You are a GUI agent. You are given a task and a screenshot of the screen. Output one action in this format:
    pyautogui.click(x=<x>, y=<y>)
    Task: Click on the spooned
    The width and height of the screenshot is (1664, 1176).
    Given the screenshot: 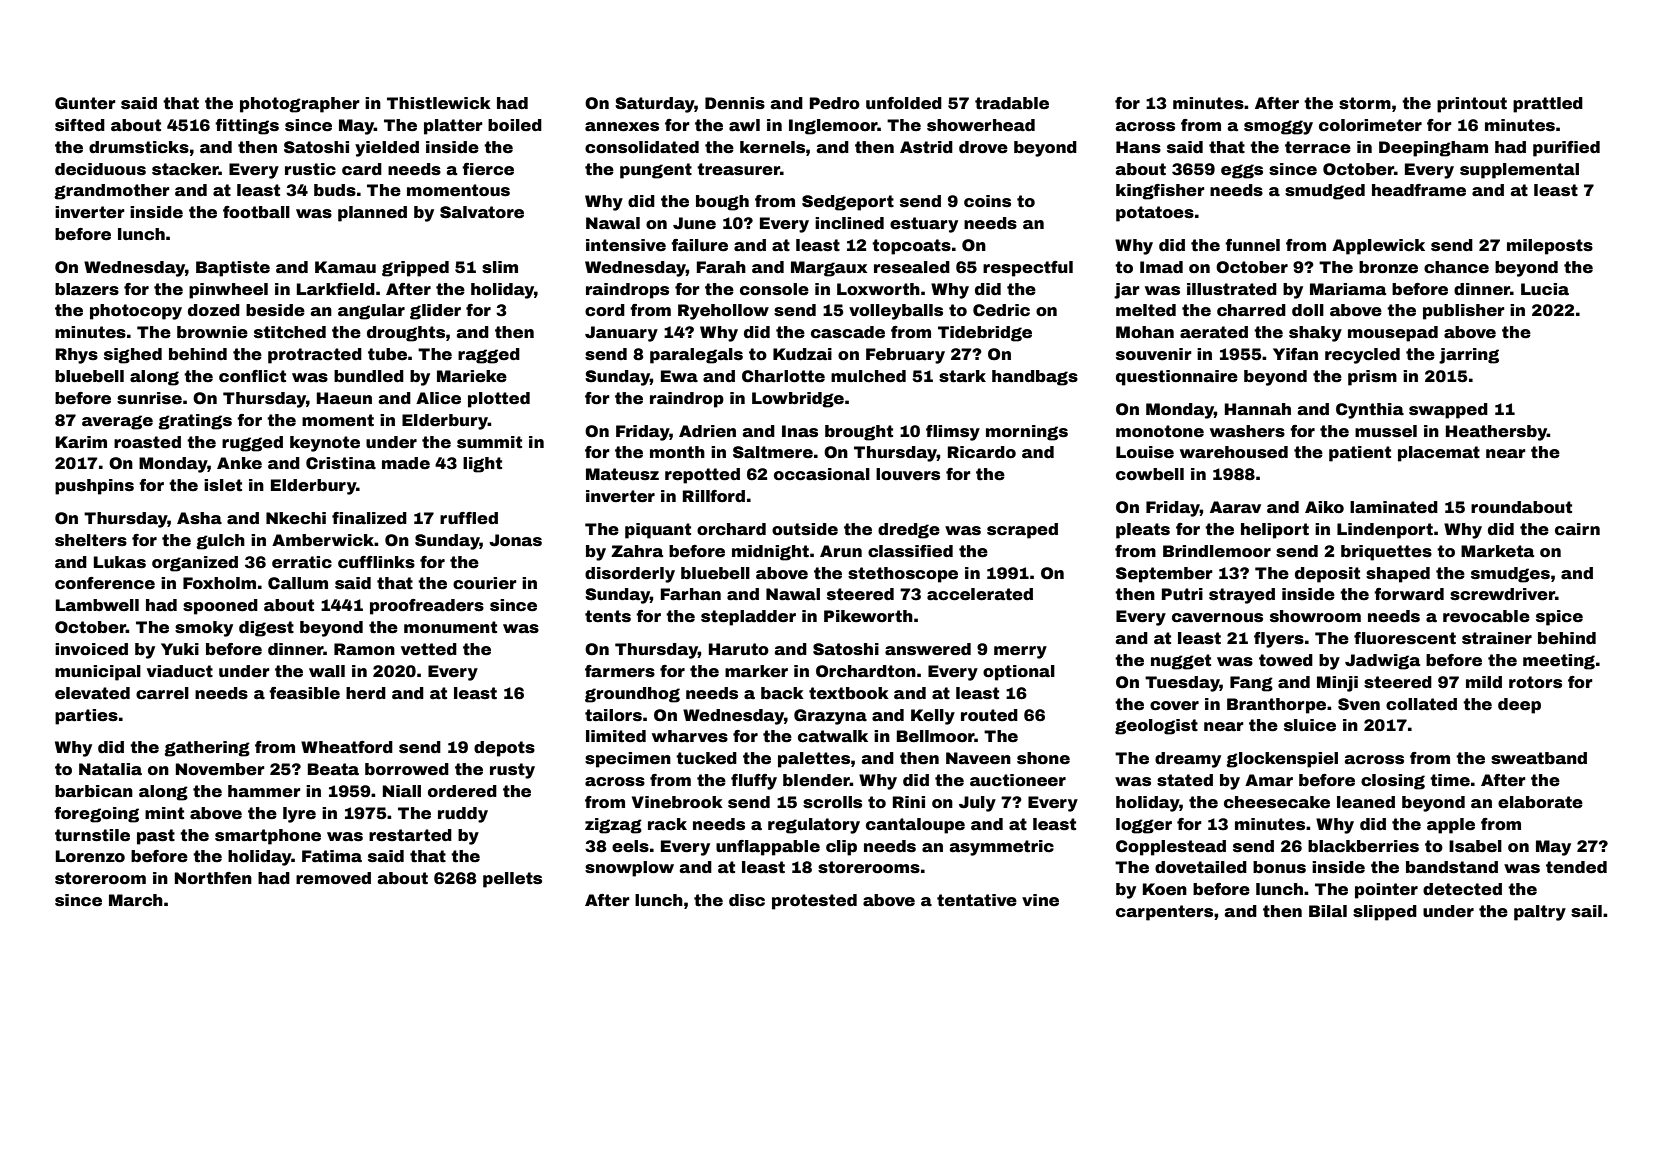 What is the action you would take?
    pyautogui.click(x=220, y=607)
